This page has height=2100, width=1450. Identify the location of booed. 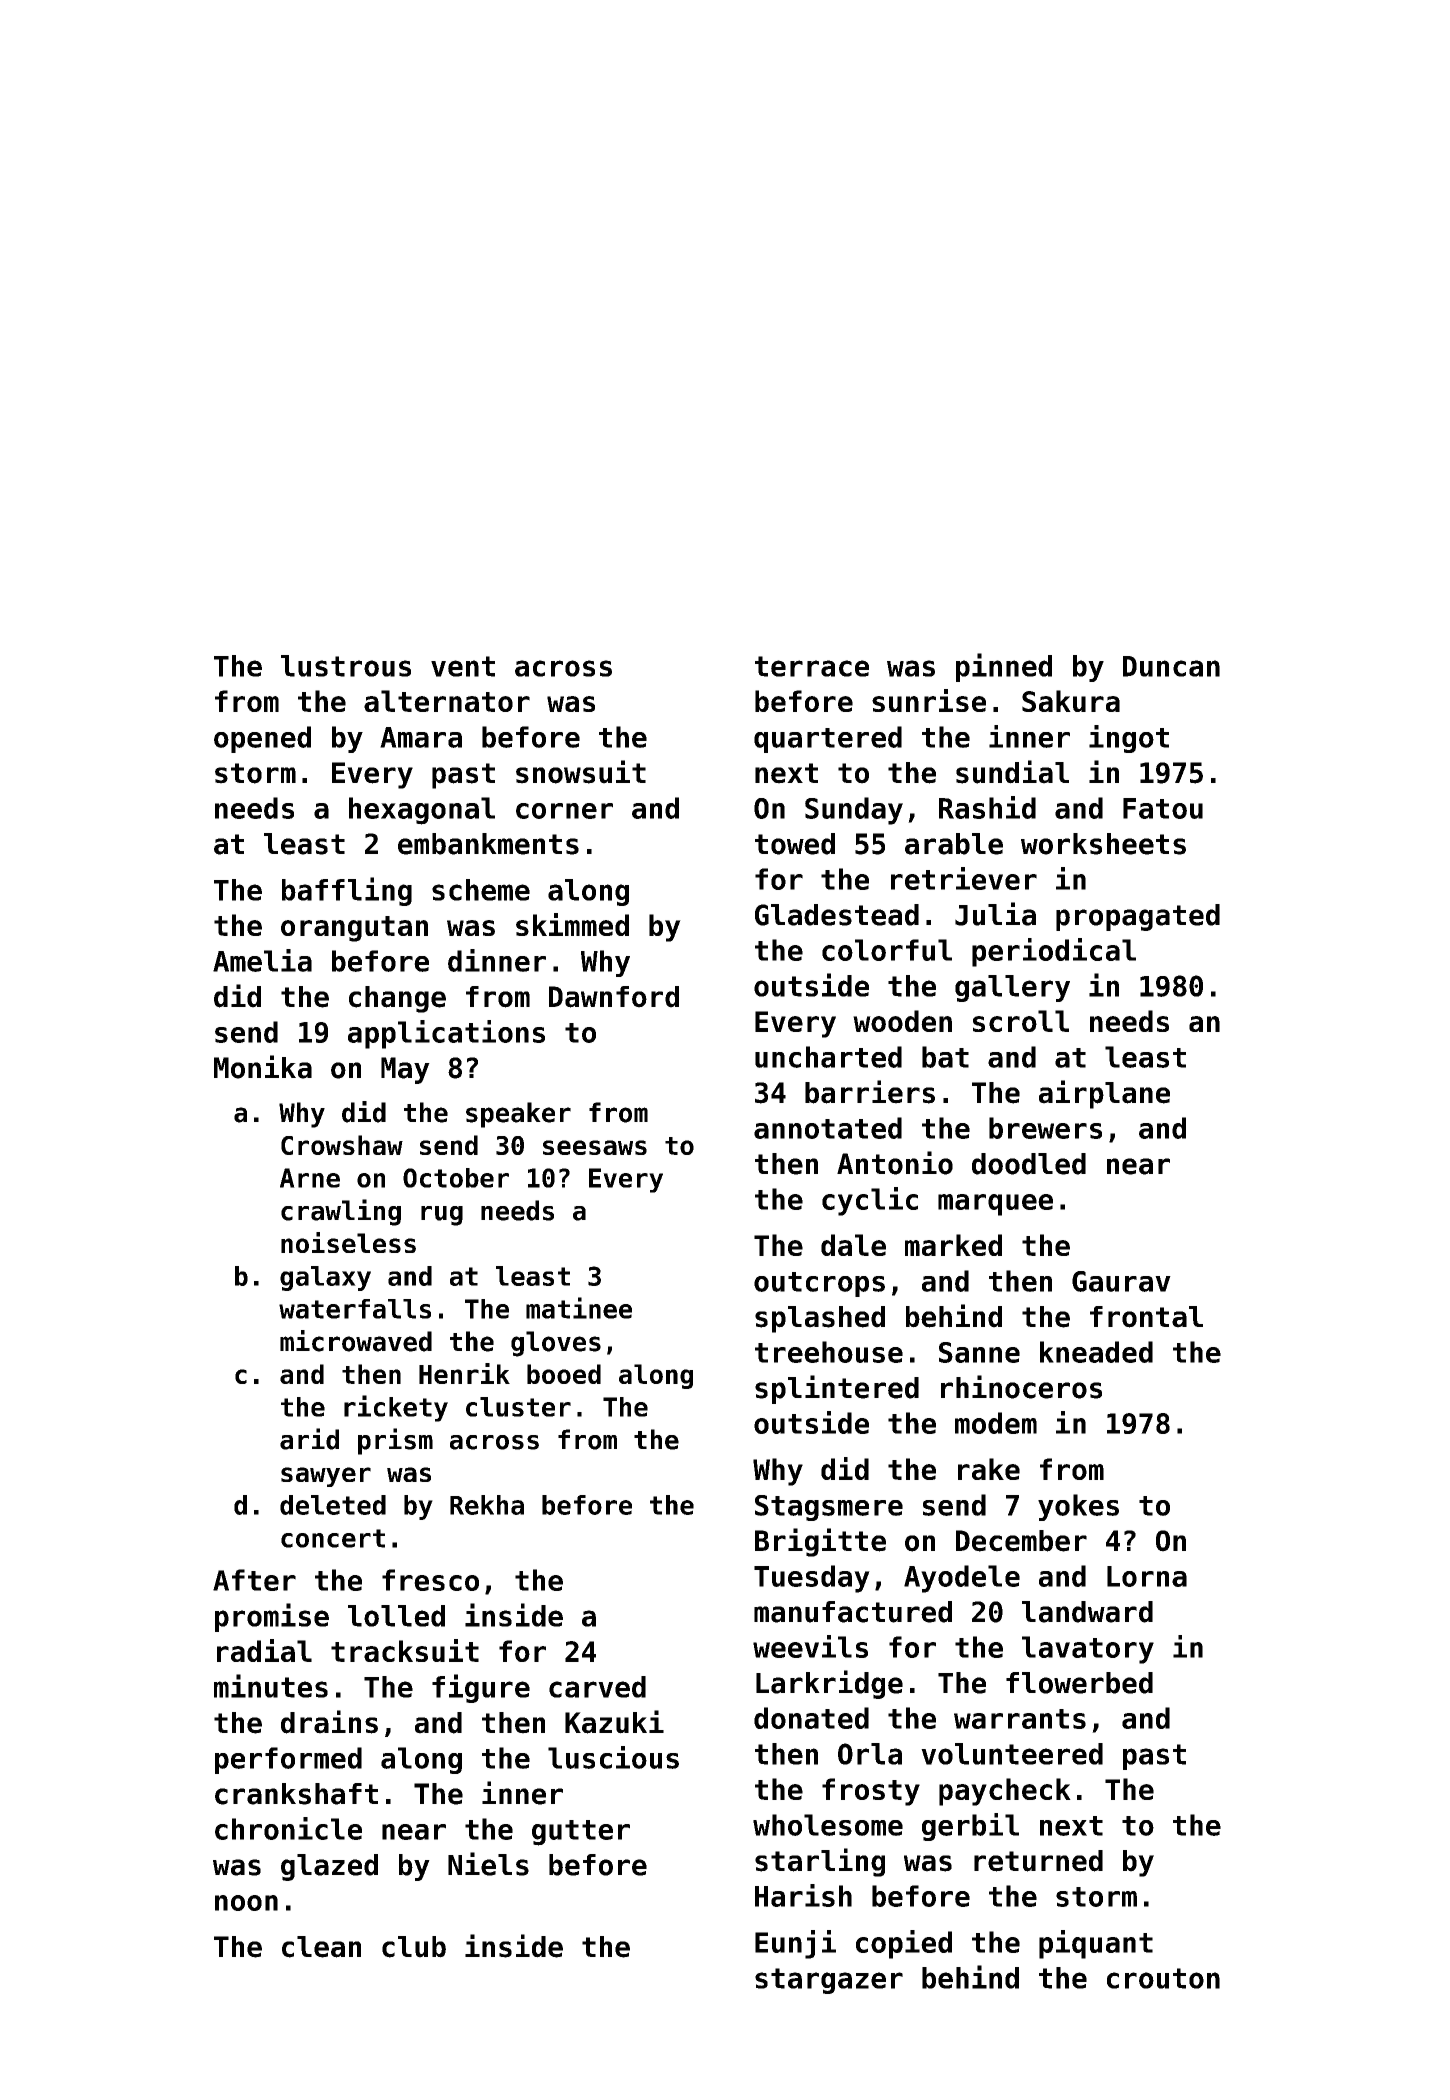
(564, 1374).
